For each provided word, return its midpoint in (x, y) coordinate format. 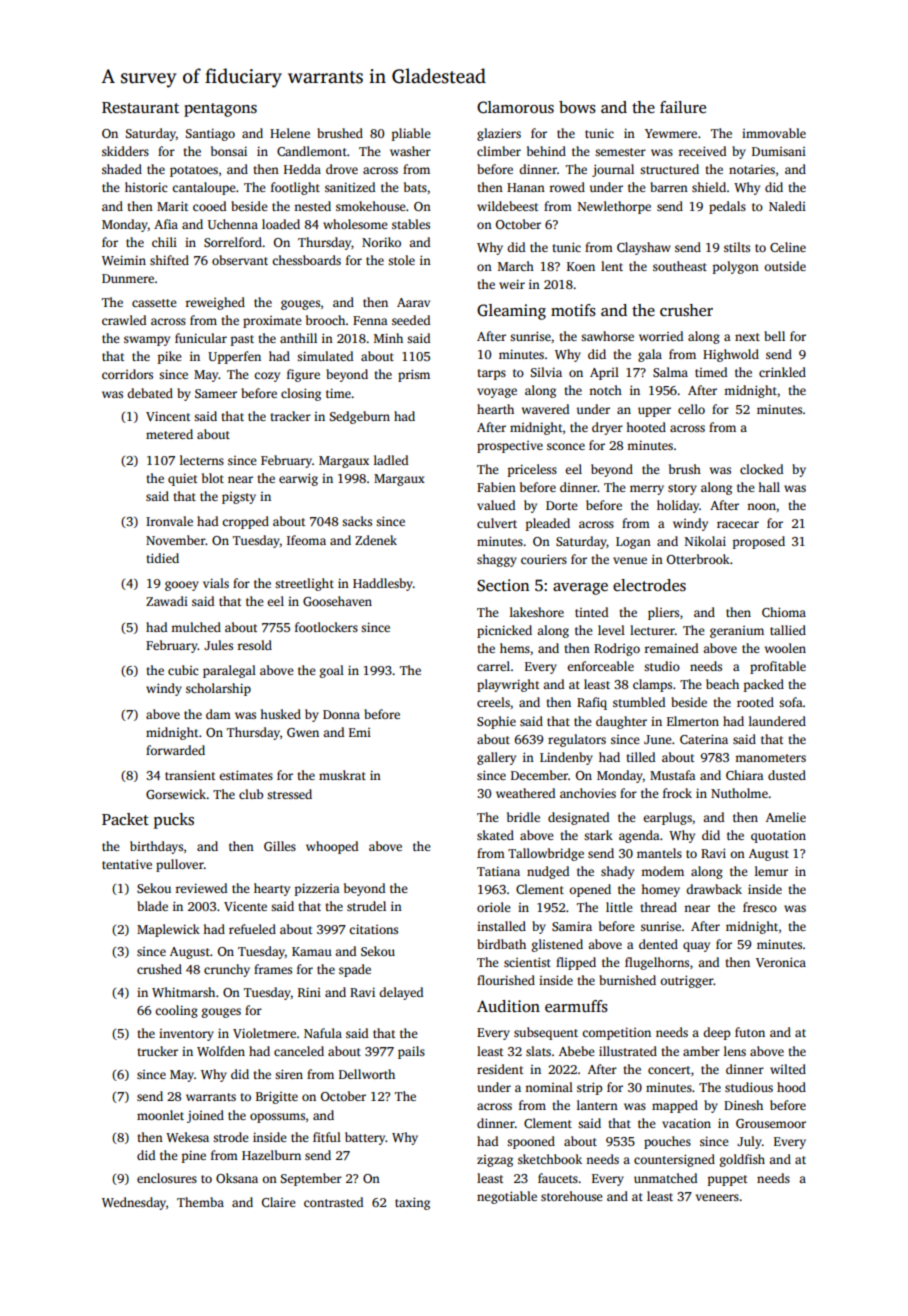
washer (410, 151)
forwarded (175, 750)
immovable (774, 133)
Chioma (784, 612)
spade (355, 970)
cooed (209, 206)
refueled (252, 929)
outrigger (686, 981)
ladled (391, 460)
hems (515, 648)
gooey (182, 586)
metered (169, 434)
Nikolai (705, 541)
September (311, 1179)
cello (691, 409)
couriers (544, 559)
